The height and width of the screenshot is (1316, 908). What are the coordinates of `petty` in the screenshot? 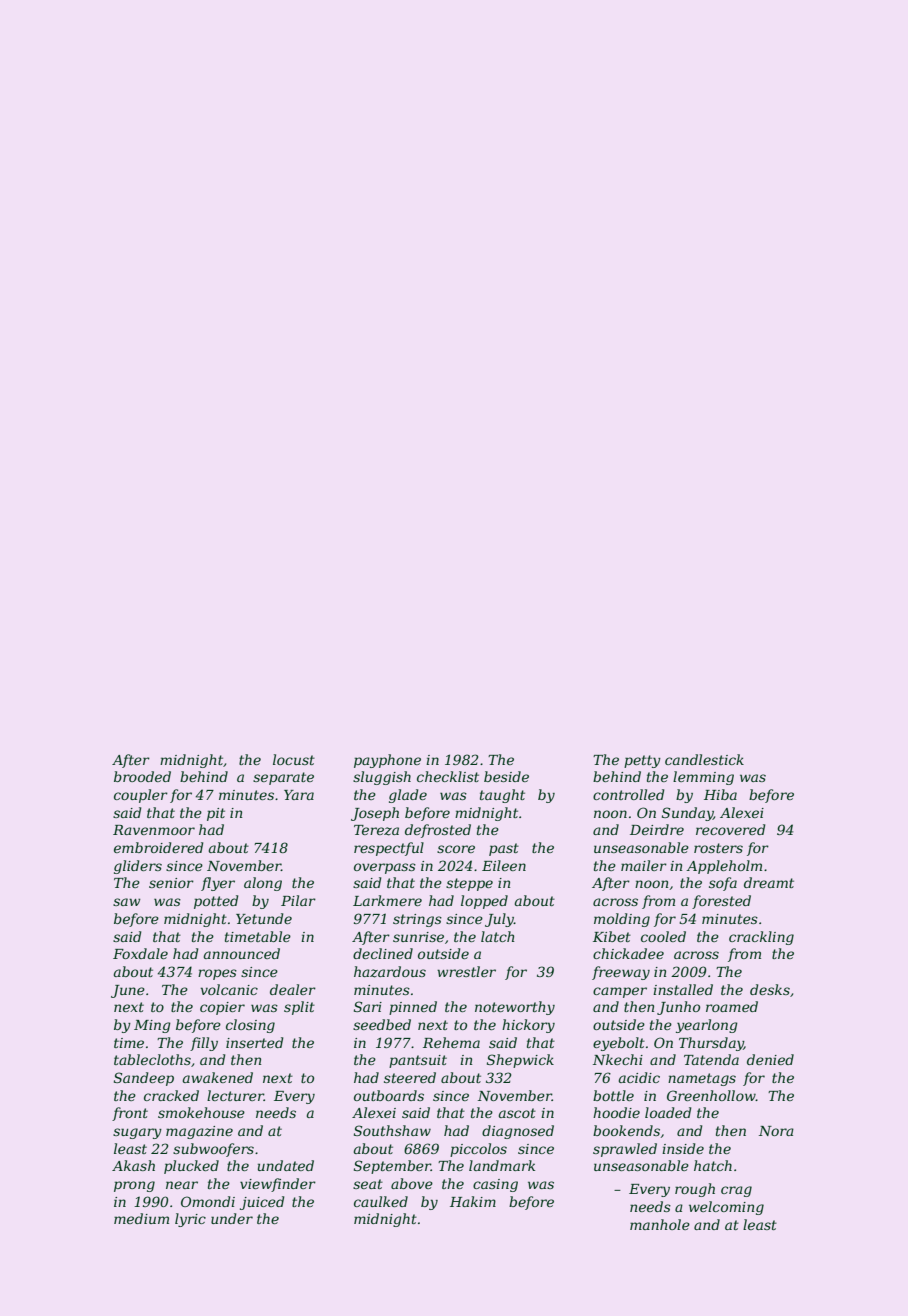 It's located at (642, 761).
